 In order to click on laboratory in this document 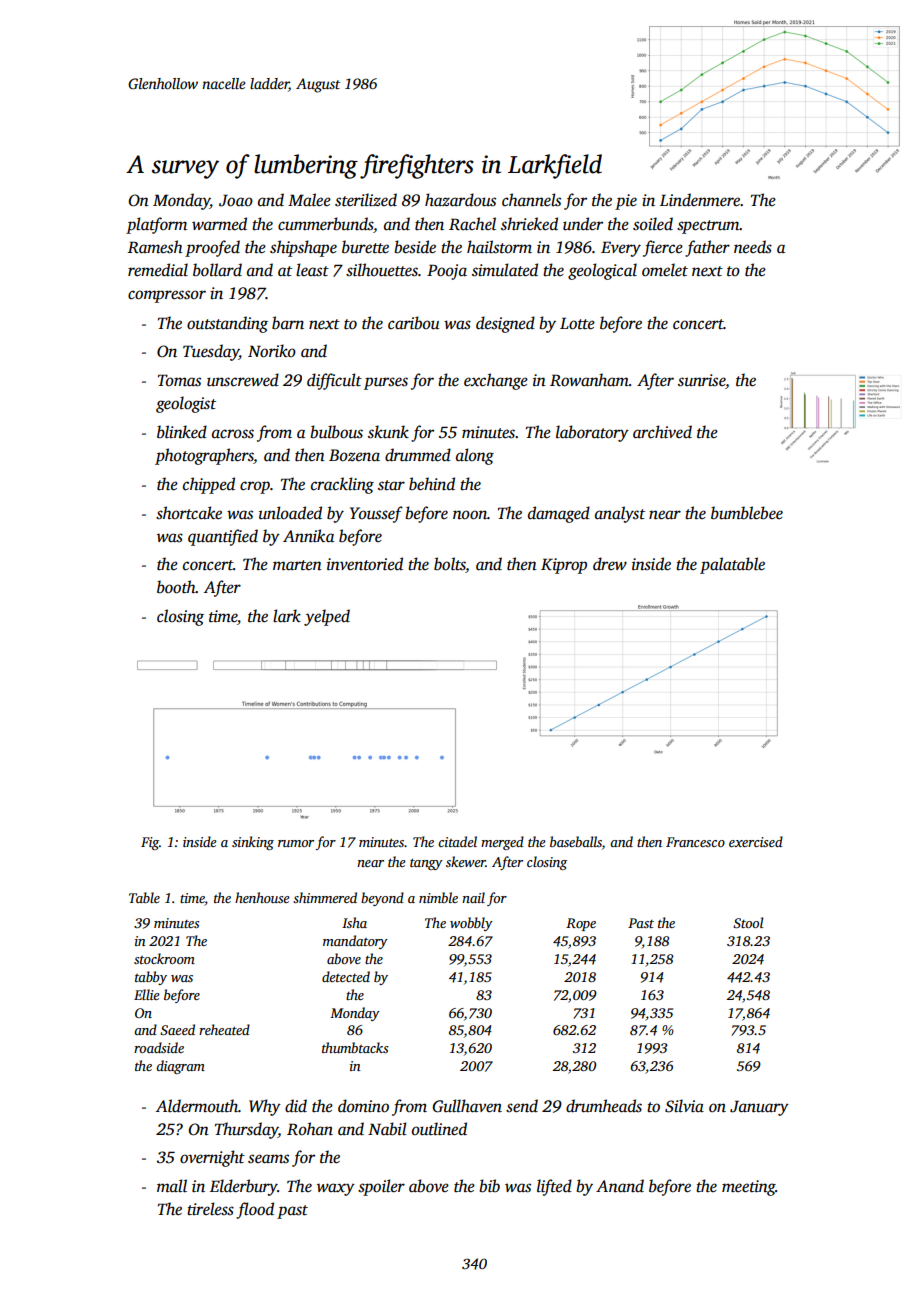, I will do `click(592, 433)`.
